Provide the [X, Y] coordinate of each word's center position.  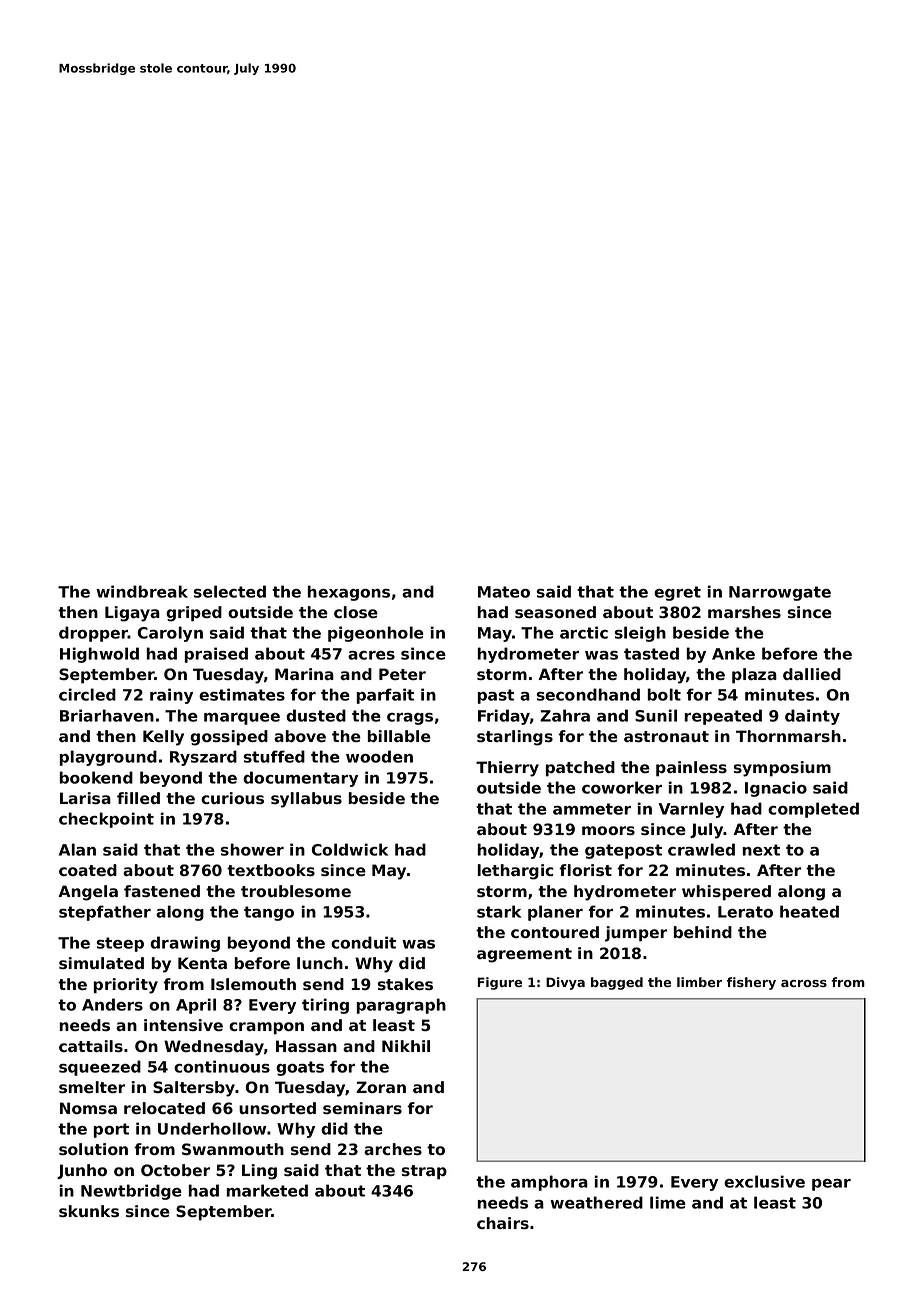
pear [831, 1185]
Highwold [99, 655]
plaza [754, 676]
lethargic [515, 872]
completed [813, 810]
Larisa [85, 798]
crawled [701, 849]
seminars [362, 1108]
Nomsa [88, 1108]
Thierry [507, 769]
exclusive [764, 1181]
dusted [316, 715]
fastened [162, 891]
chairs [503, 1223]
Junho [82, 1171]
